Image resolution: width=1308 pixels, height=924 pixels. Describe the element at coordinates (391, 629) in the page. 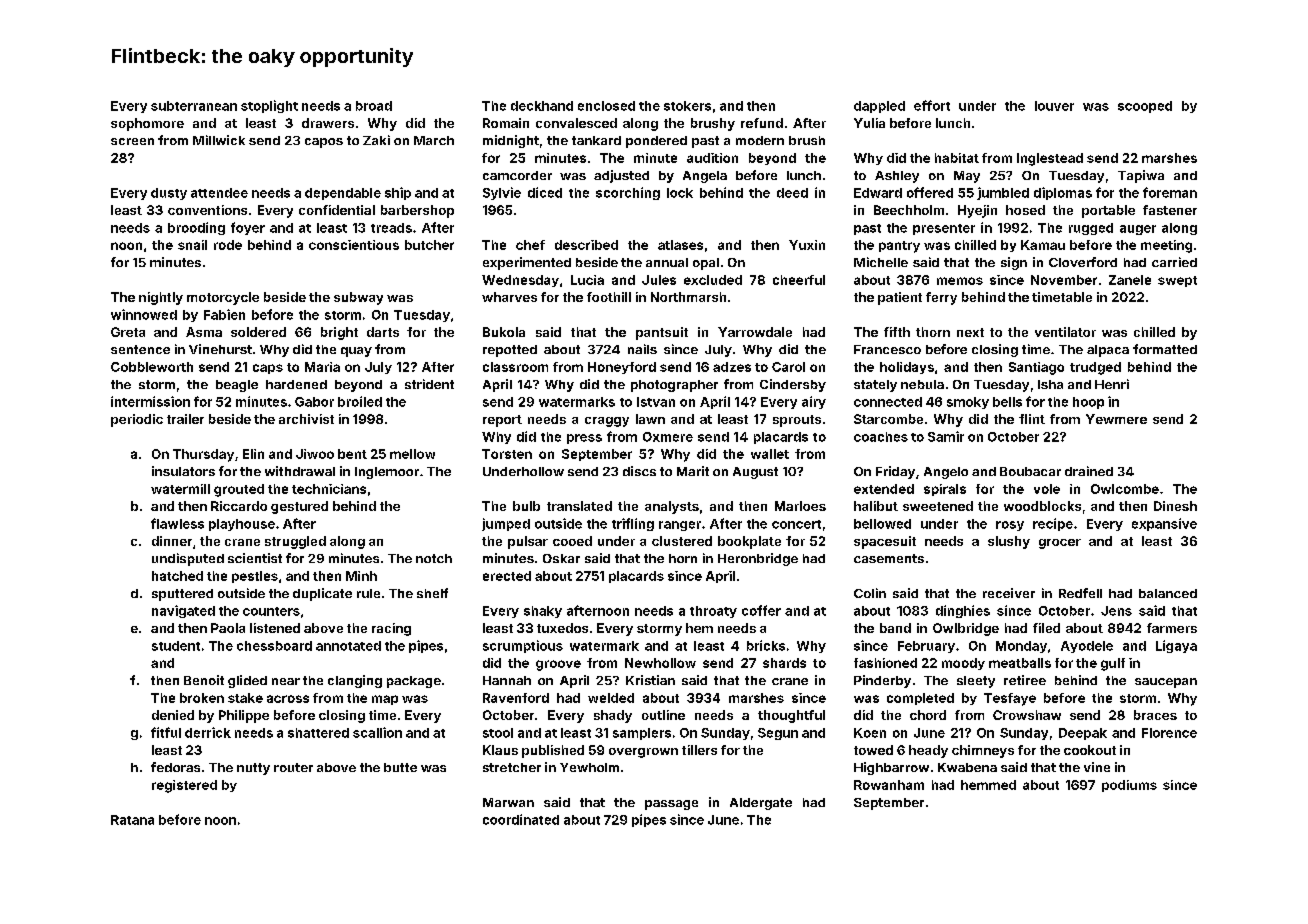

I see `racing` at that location.
